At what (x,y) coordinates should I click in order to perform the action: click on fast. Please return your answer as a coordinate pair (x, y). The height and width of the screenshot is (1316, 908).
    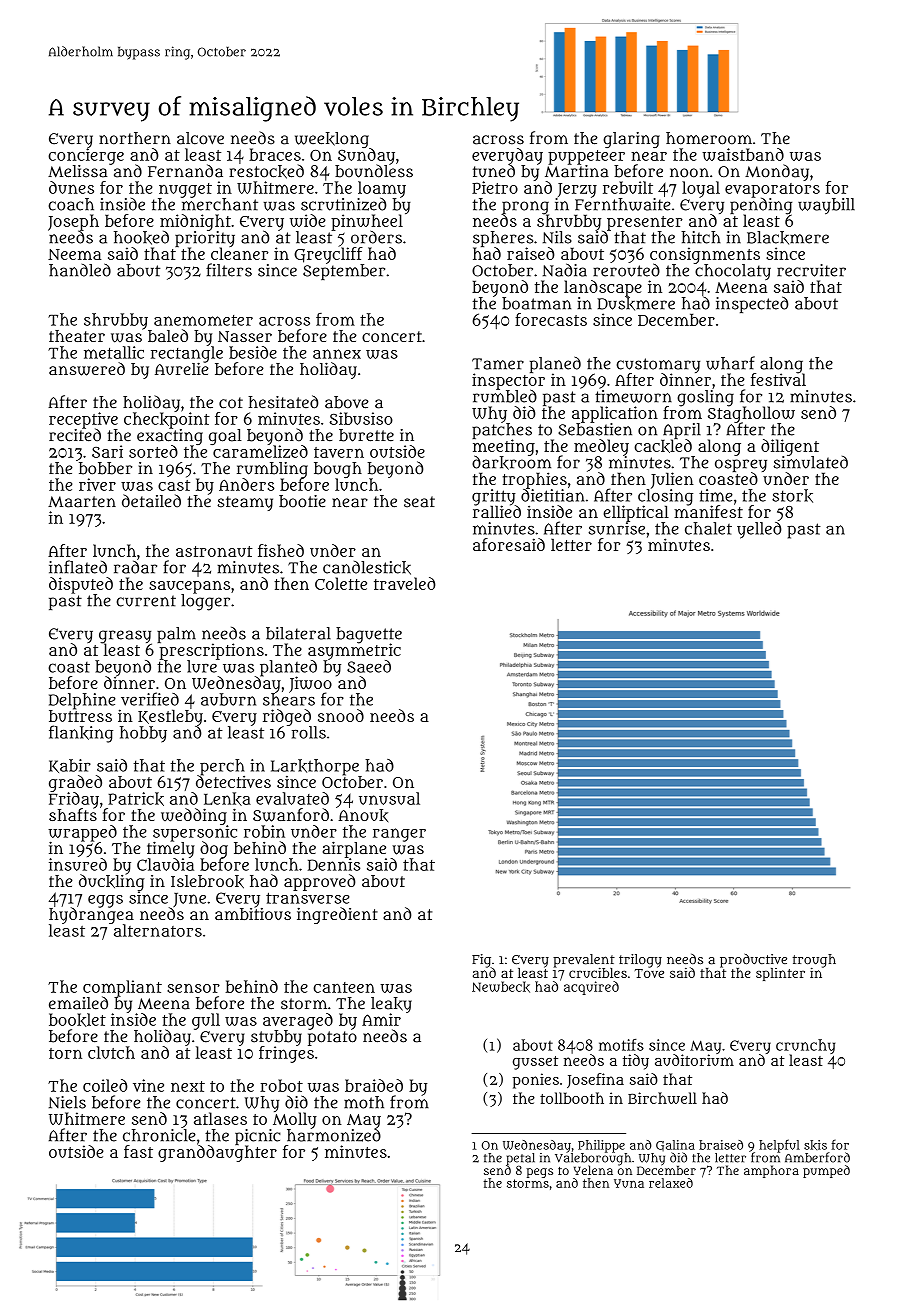
    Looking at the image, I should click on (138, 1151).
